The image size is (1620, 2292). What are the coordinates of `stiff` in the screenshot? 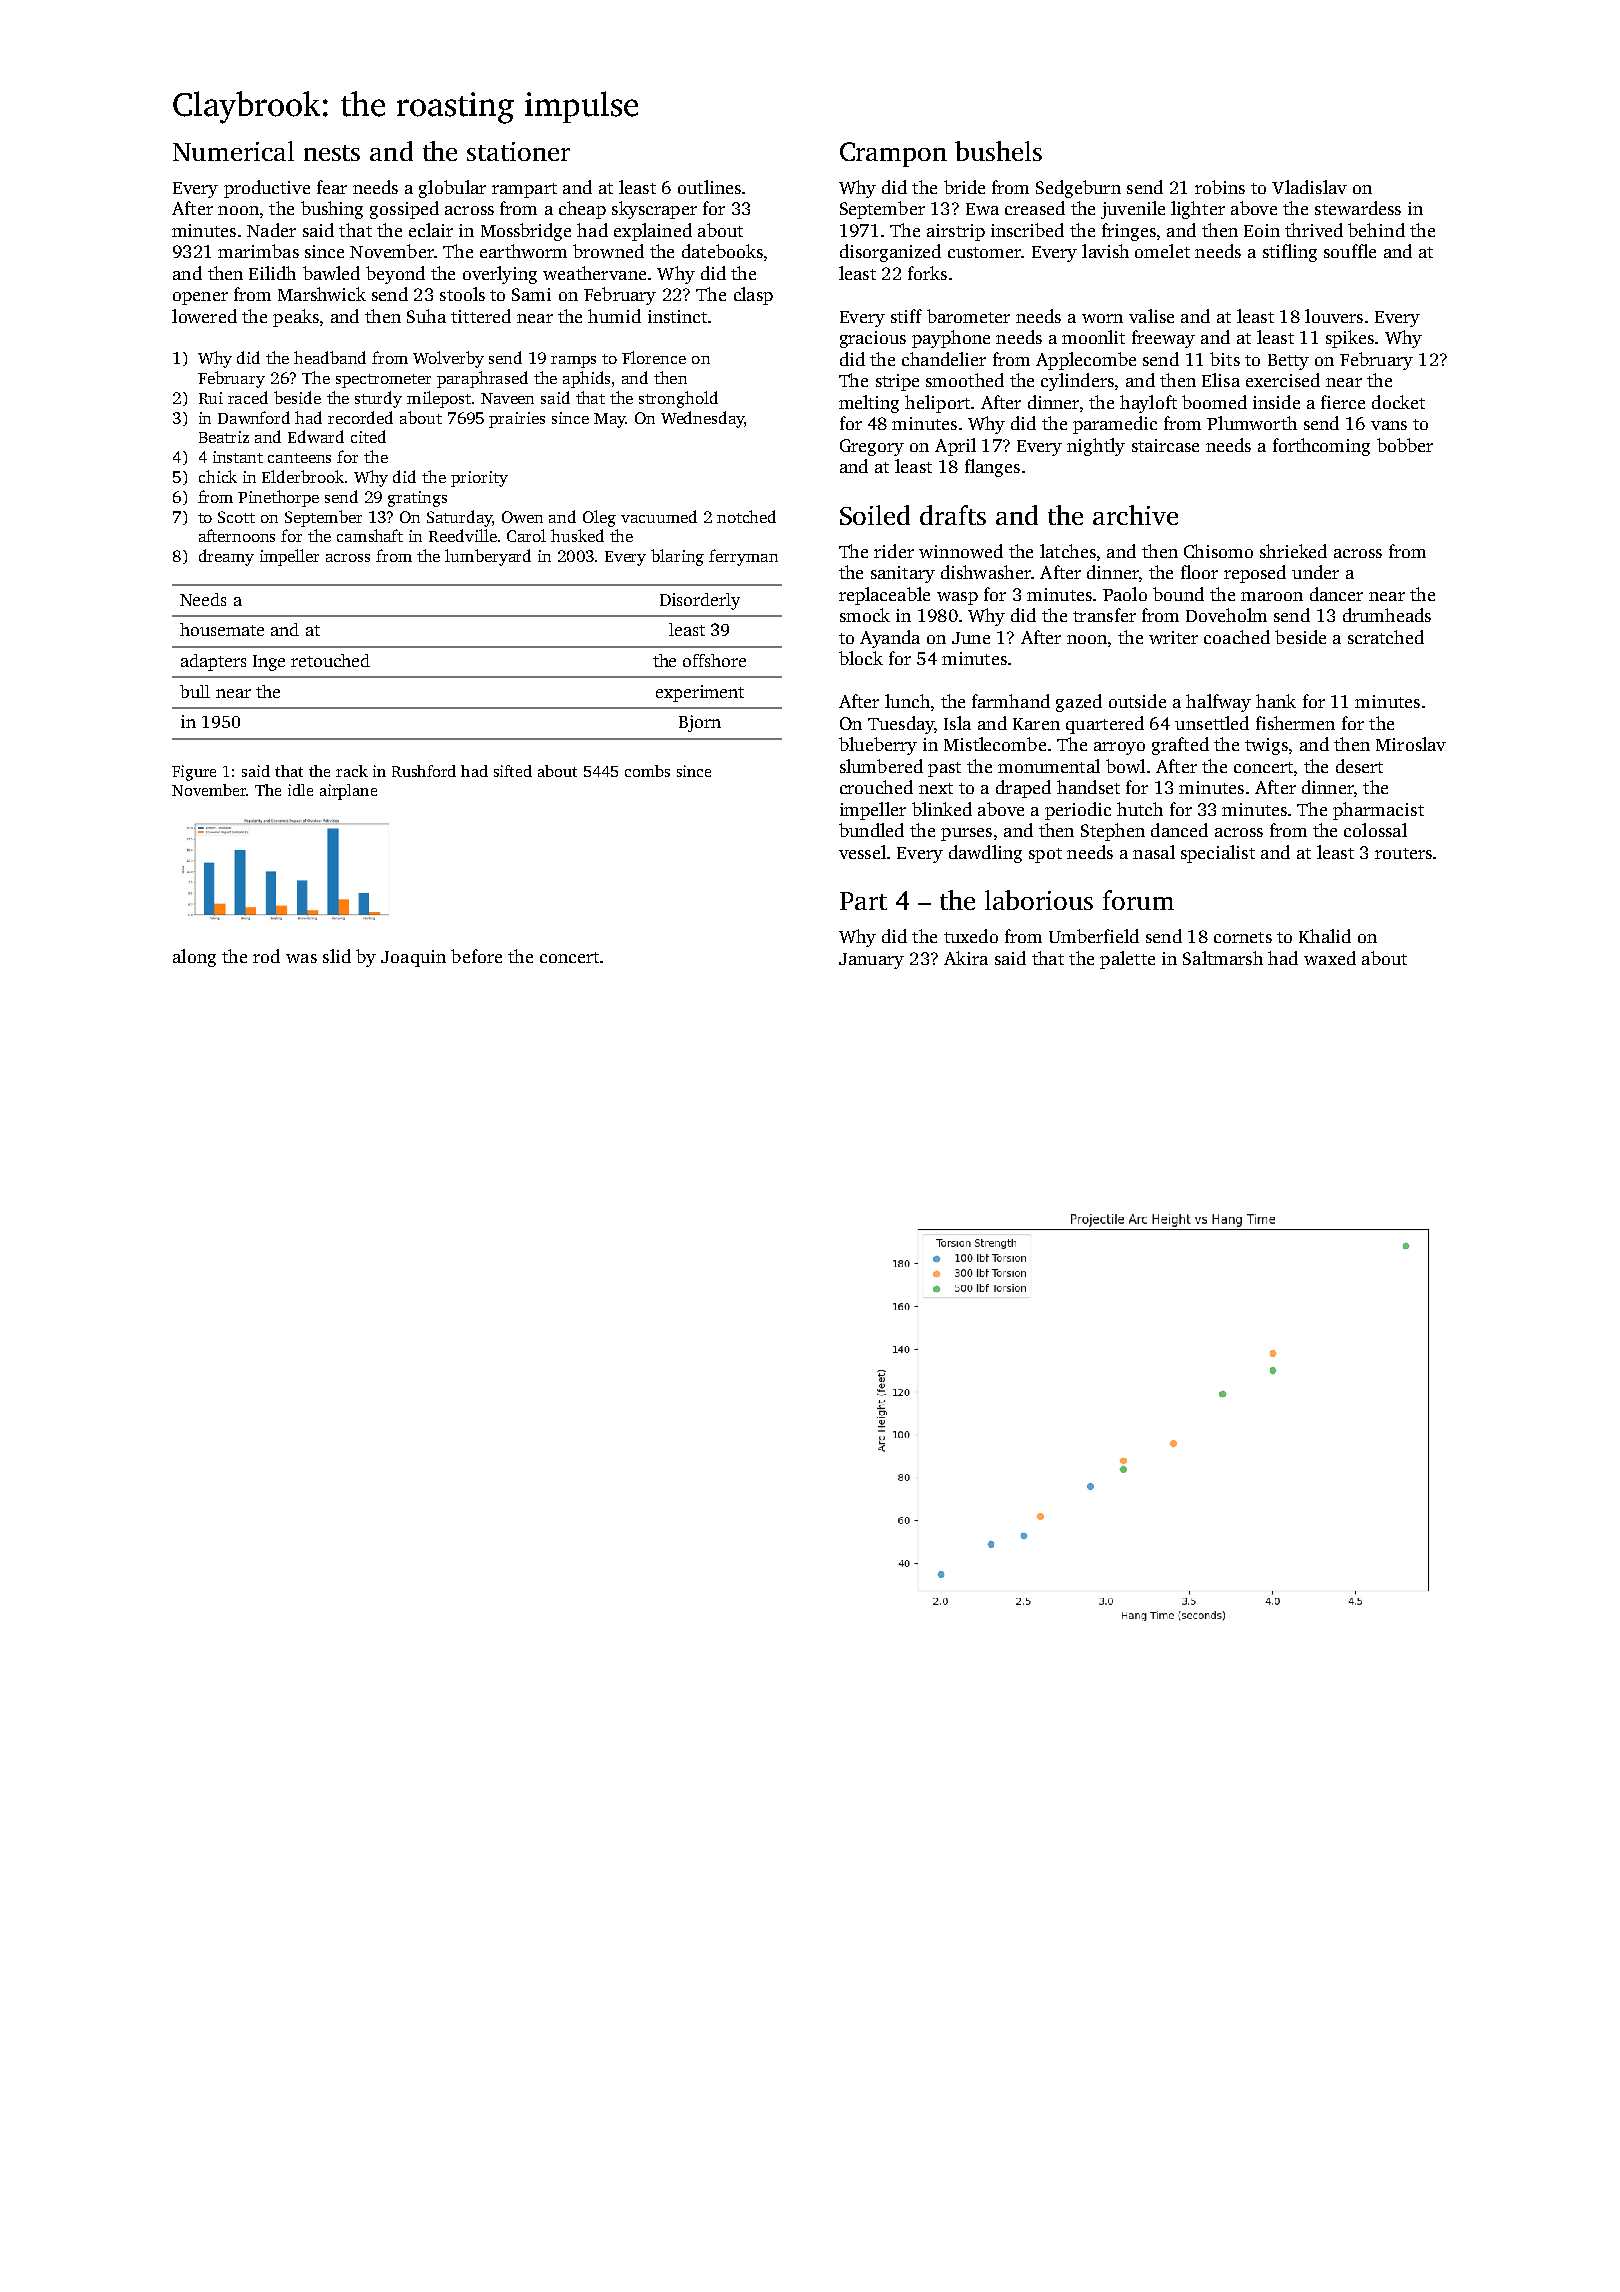 It's located at (906, 316).
